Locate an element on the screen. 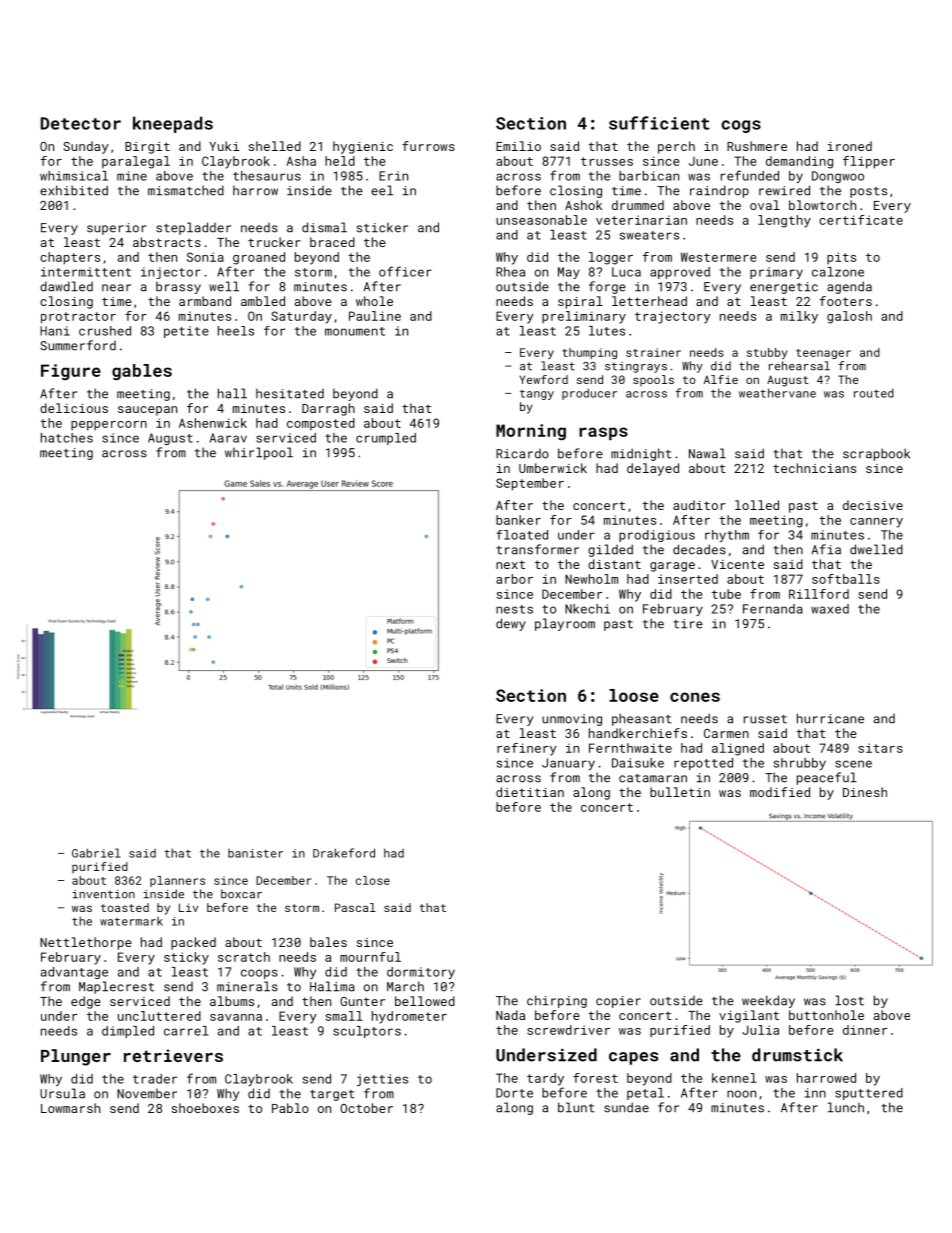 Image resolution: width=952 pixels, height=1233 pixels. producer is located at coordinates (589, 394).
